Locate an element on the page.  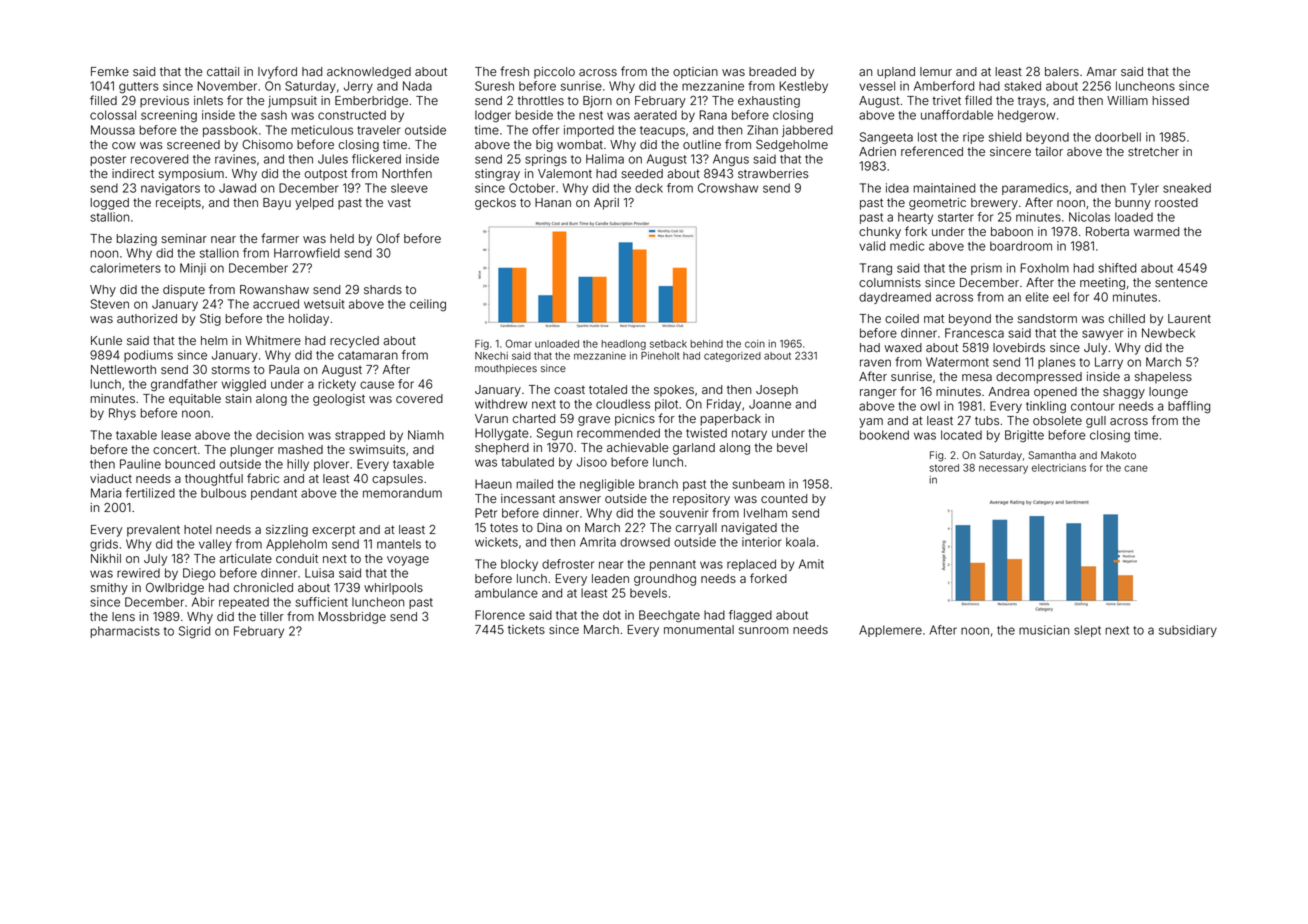
balers is located at coordinates (1062, 71).
